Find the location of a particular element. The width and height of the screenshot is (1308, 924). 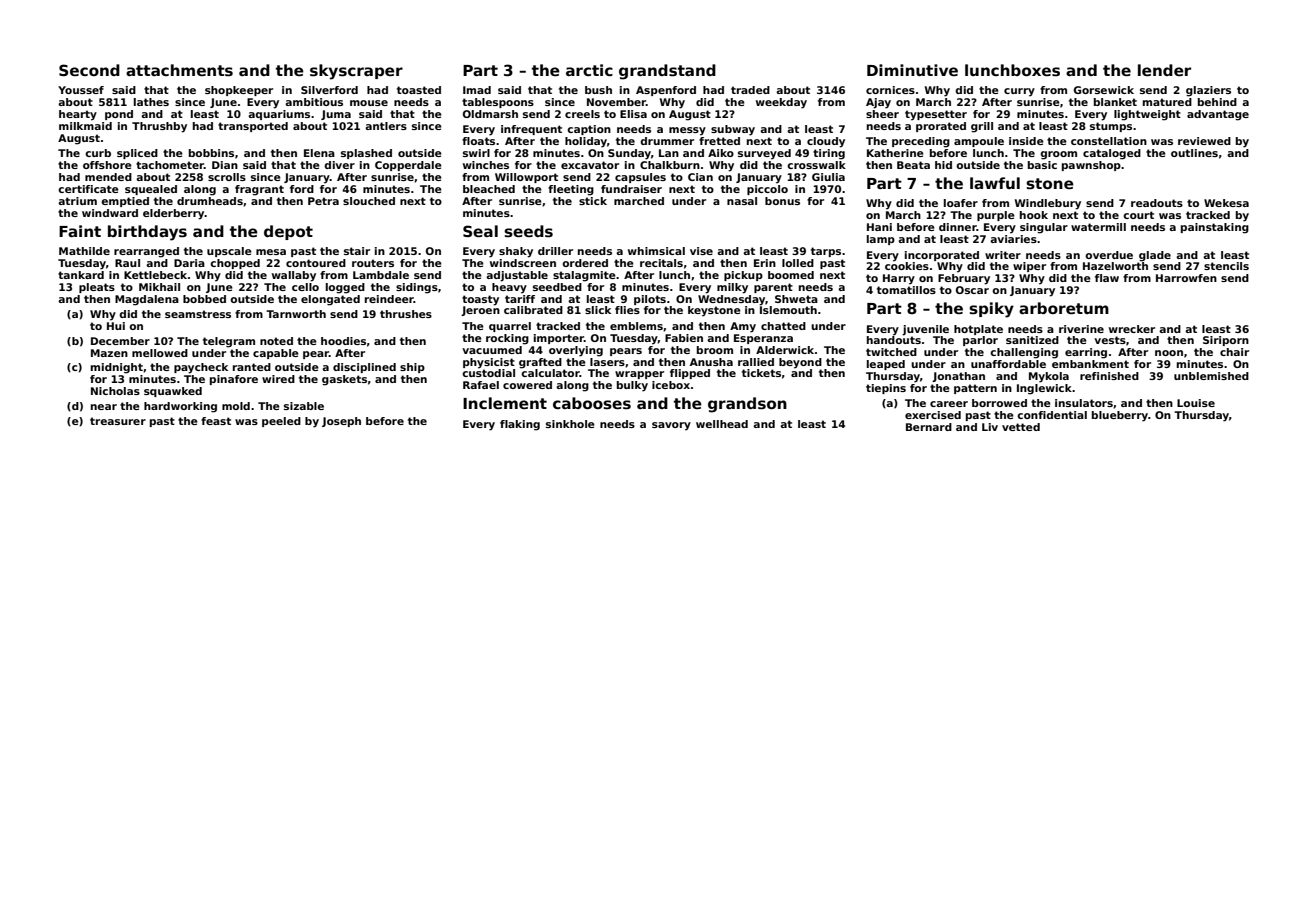

bleached is located at coordinates (489, 189).
